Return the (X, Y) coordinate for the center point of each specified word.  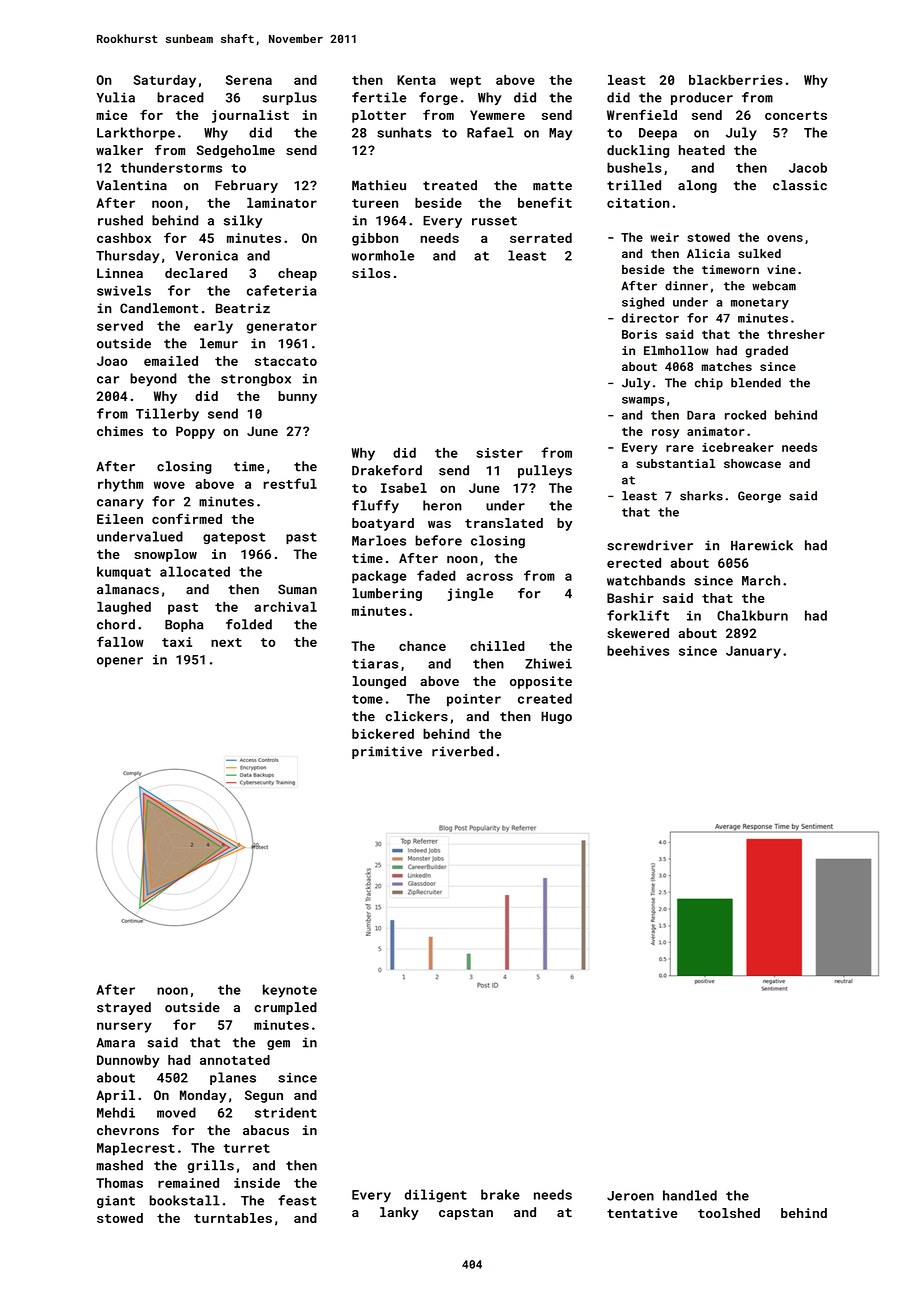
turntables (233, 1218)
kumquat (124, 572)
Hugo (556, 717)
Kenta (416, 80)
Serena (249, 80)
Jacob (808, 167)
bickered (383, 734)
